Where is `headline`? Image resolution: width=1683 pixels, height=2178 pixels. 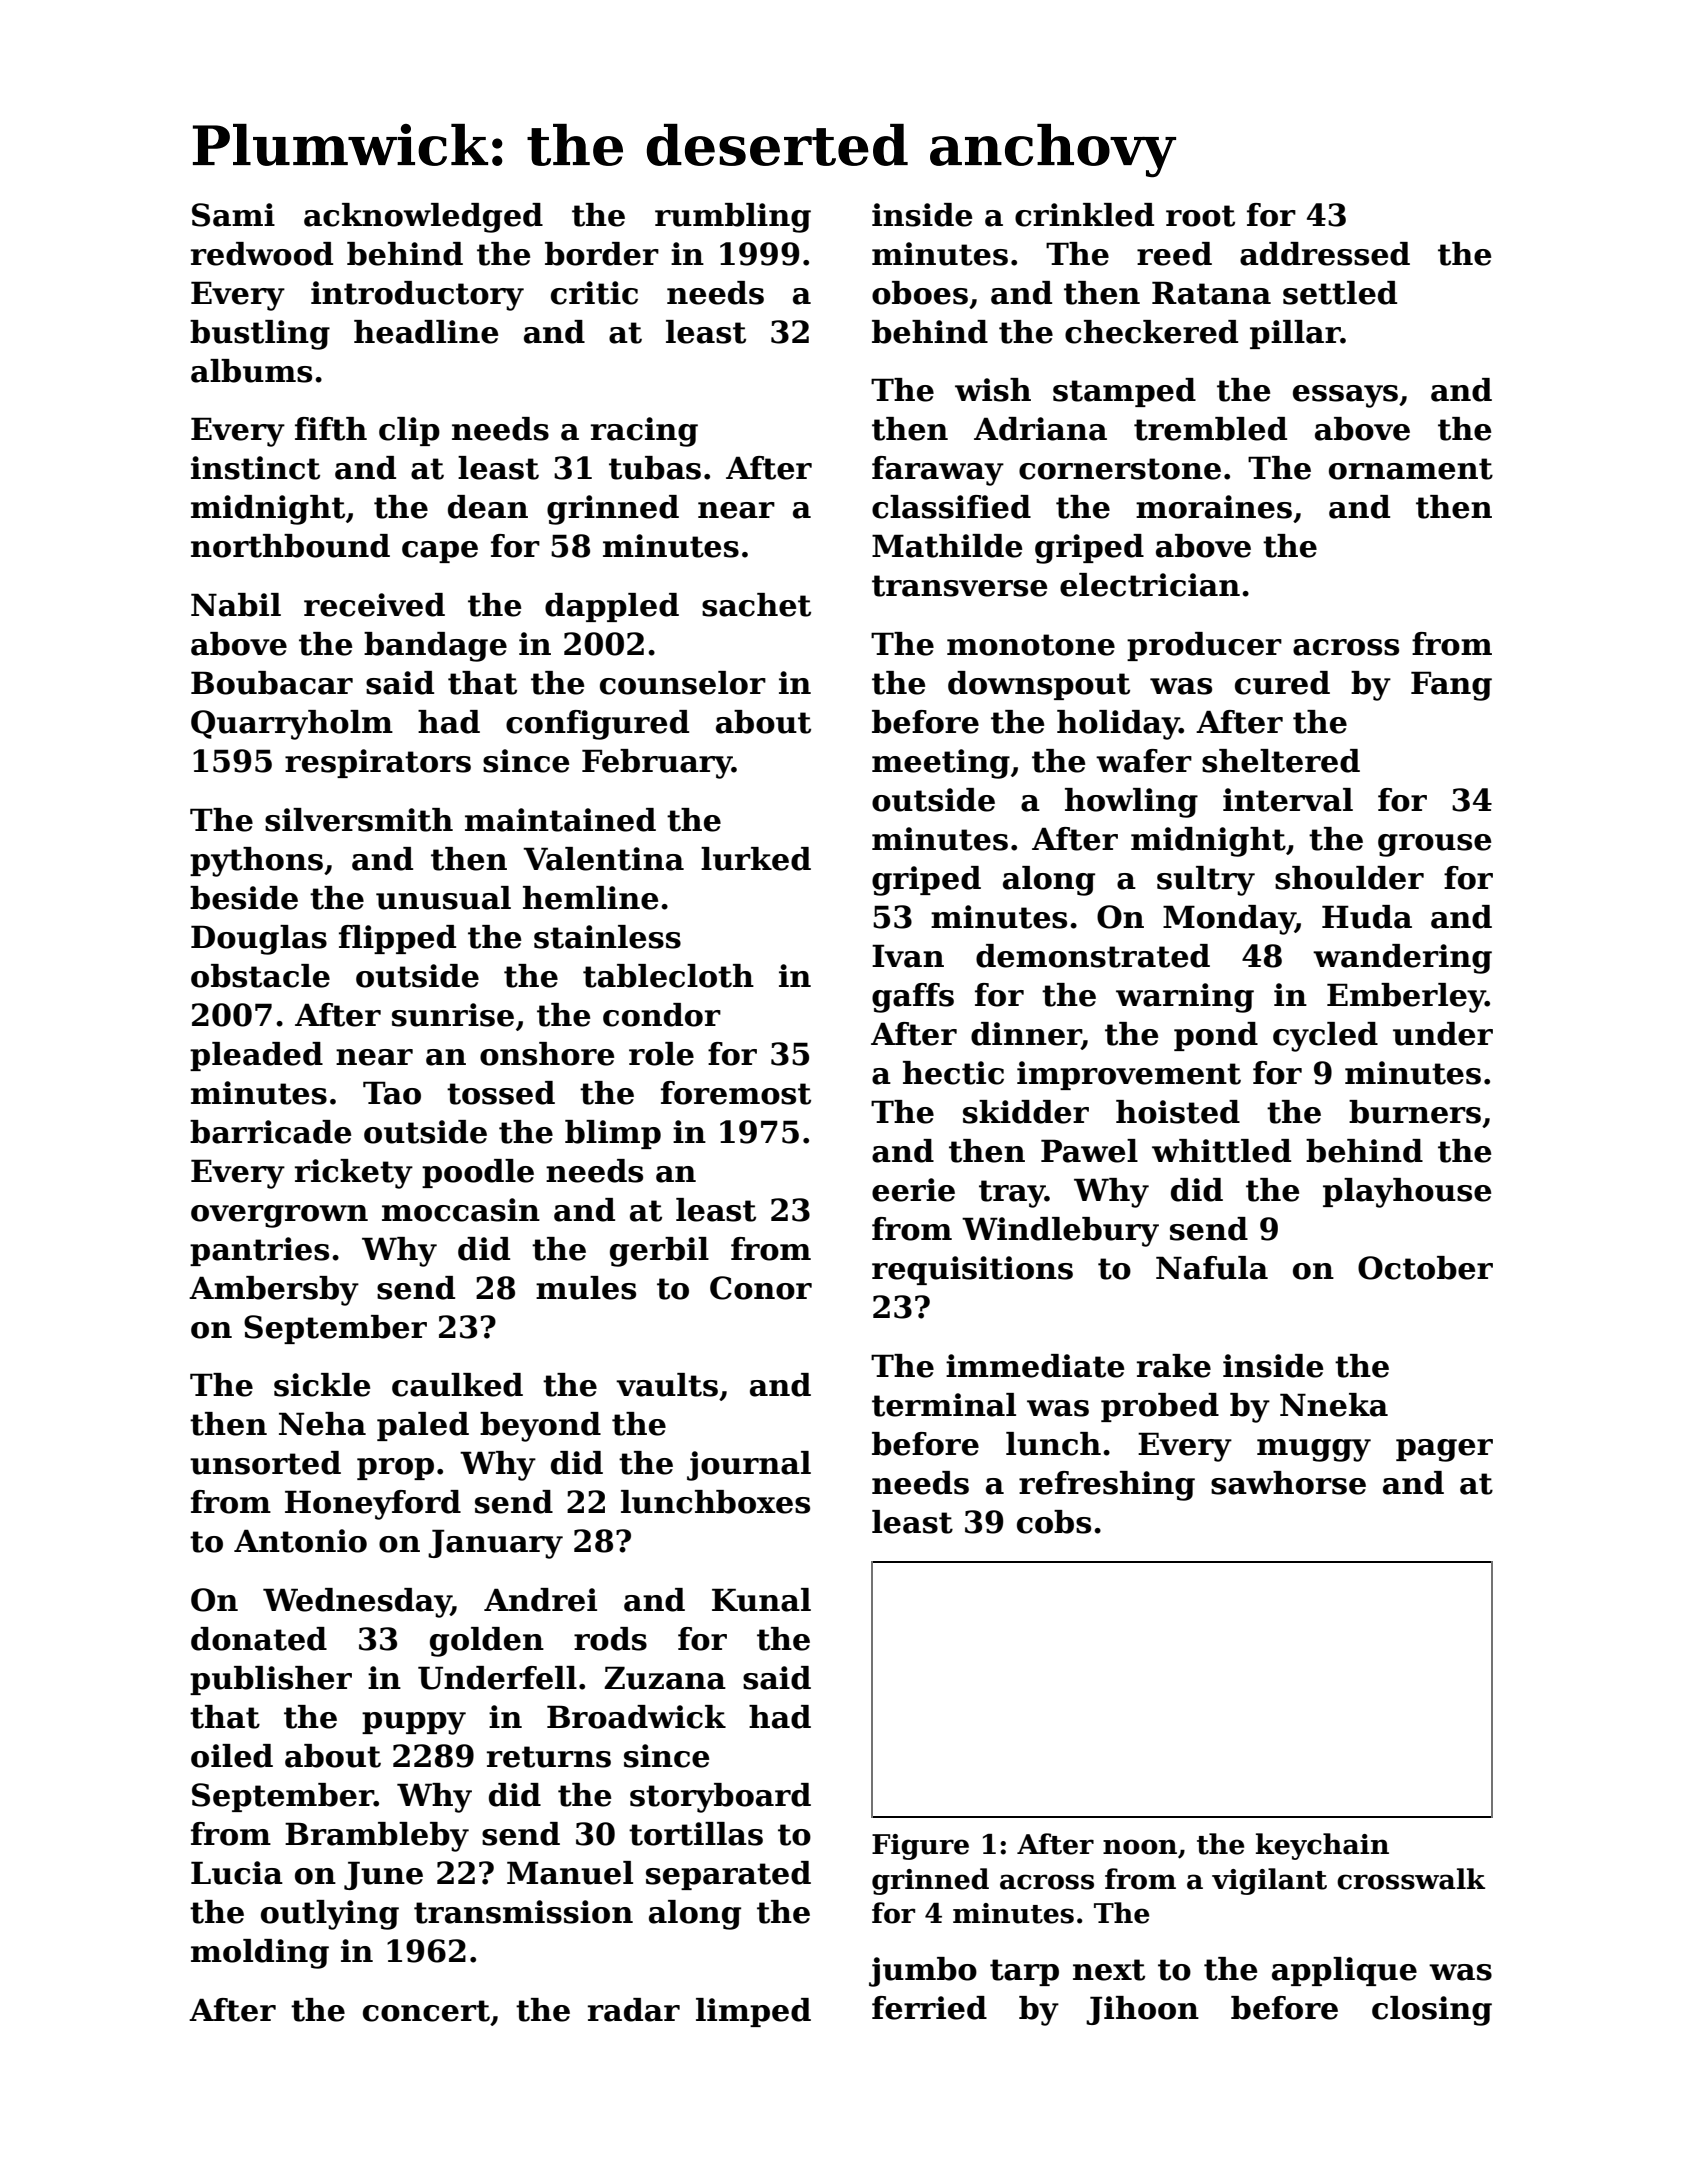
headline is located at coordinates (426, 332).
